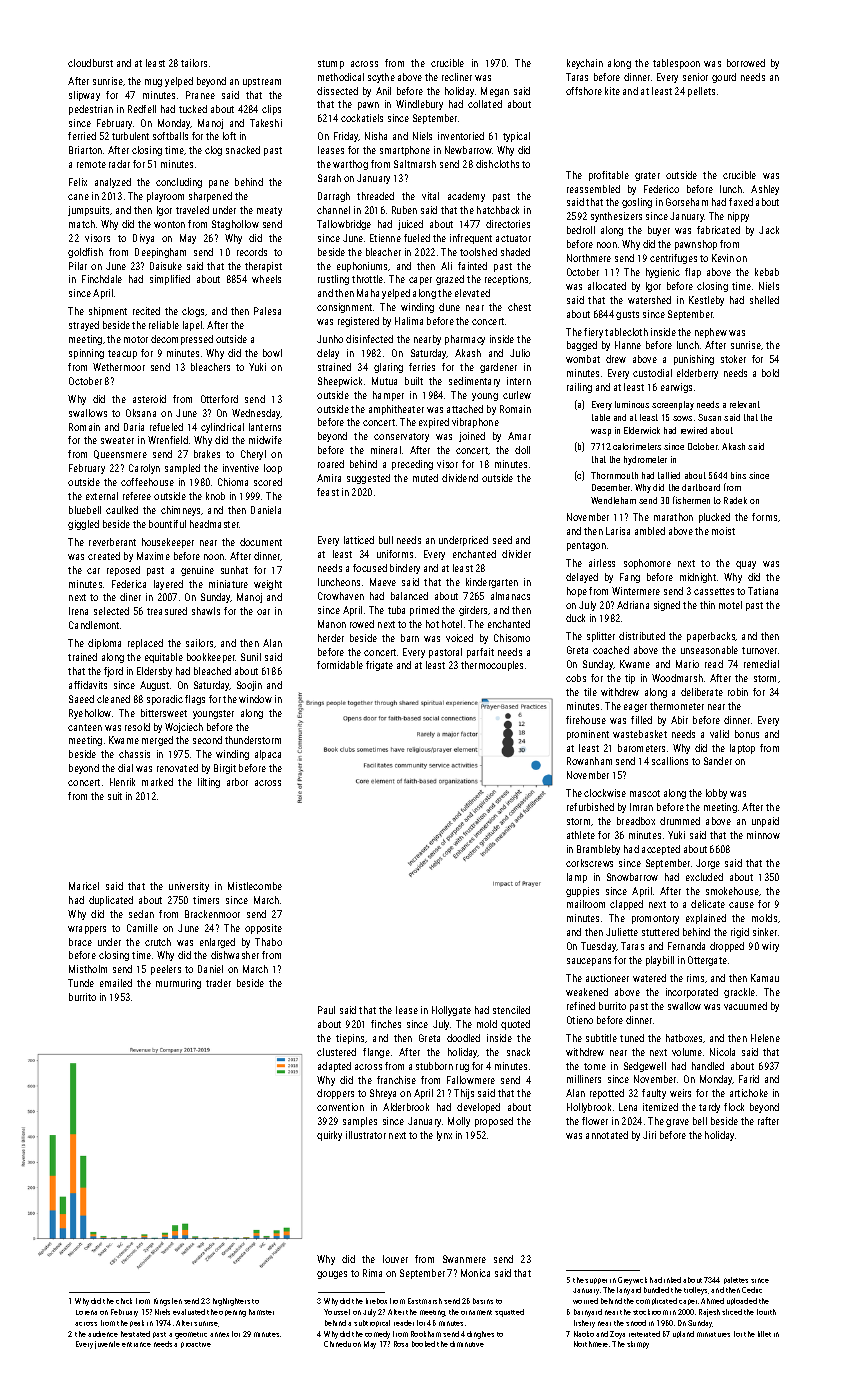 The width and height of the document is (849, 1400). I want to click on remote, so click(91, 164).
